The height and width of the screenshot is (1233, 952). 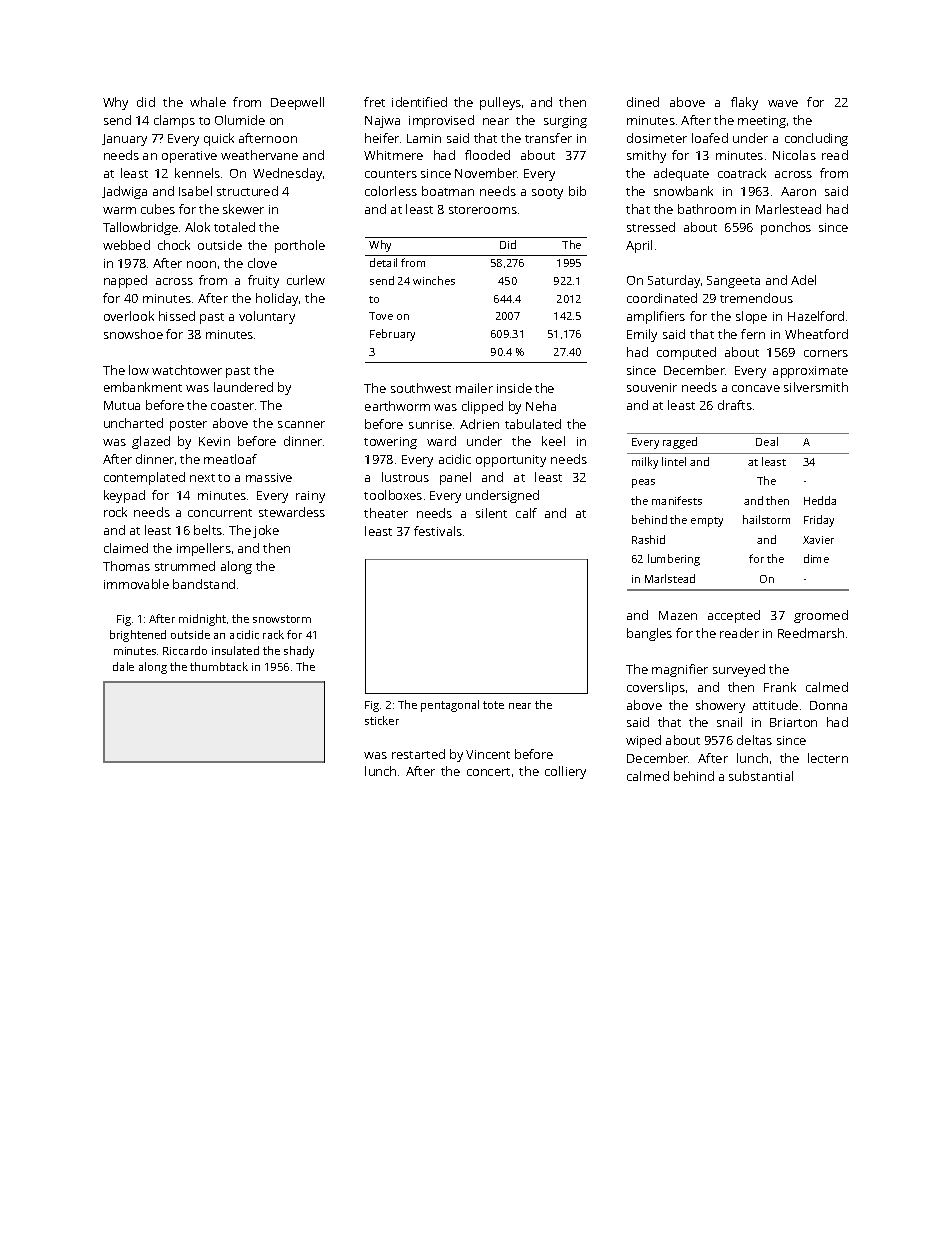 I want to click on restarted, so click(x=418, y=754).
